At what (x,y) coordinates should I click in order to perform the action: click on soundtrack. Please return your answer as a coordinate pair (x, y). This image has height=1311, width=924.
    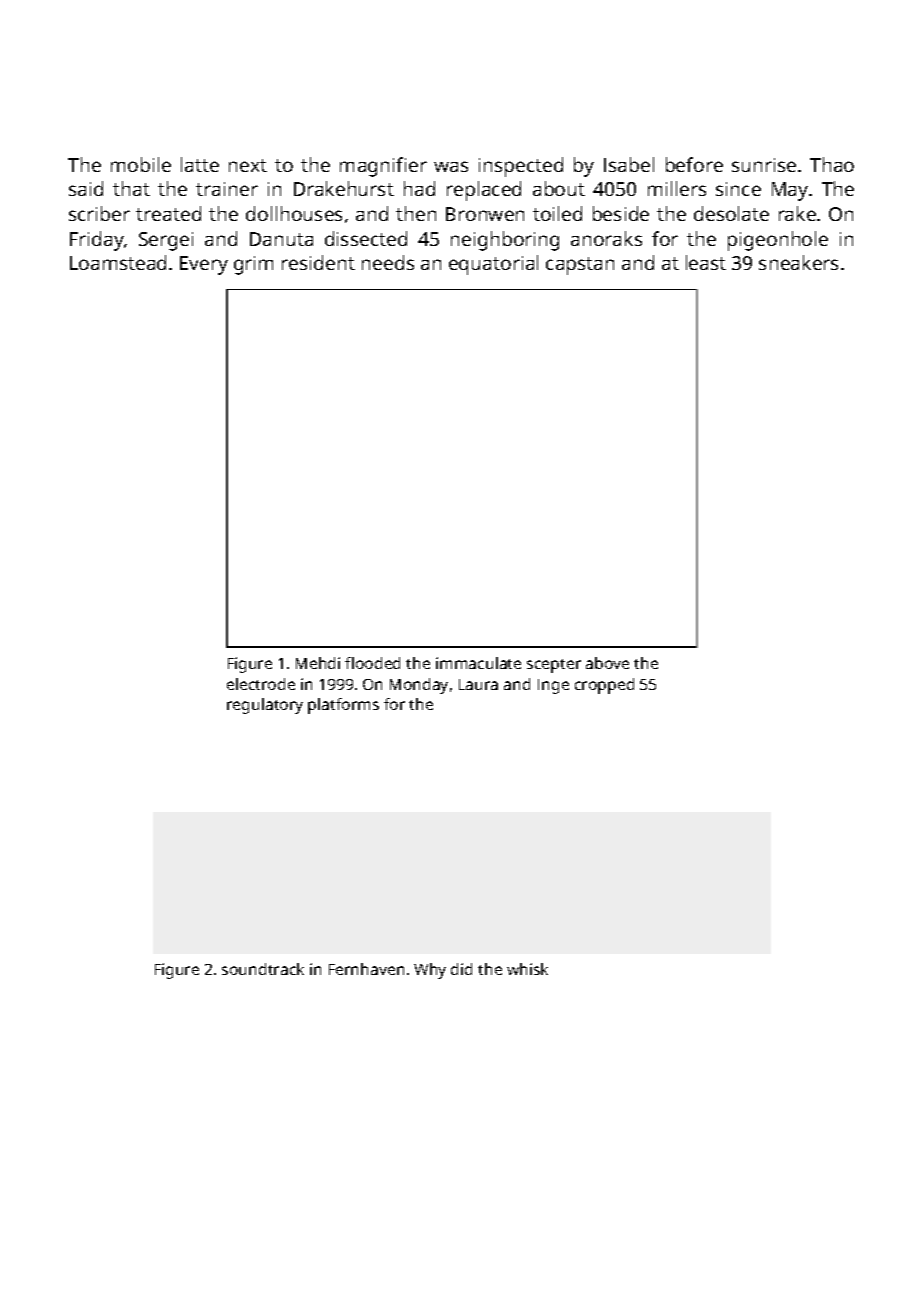
    Looking at the image, I should click on (263, 969).
